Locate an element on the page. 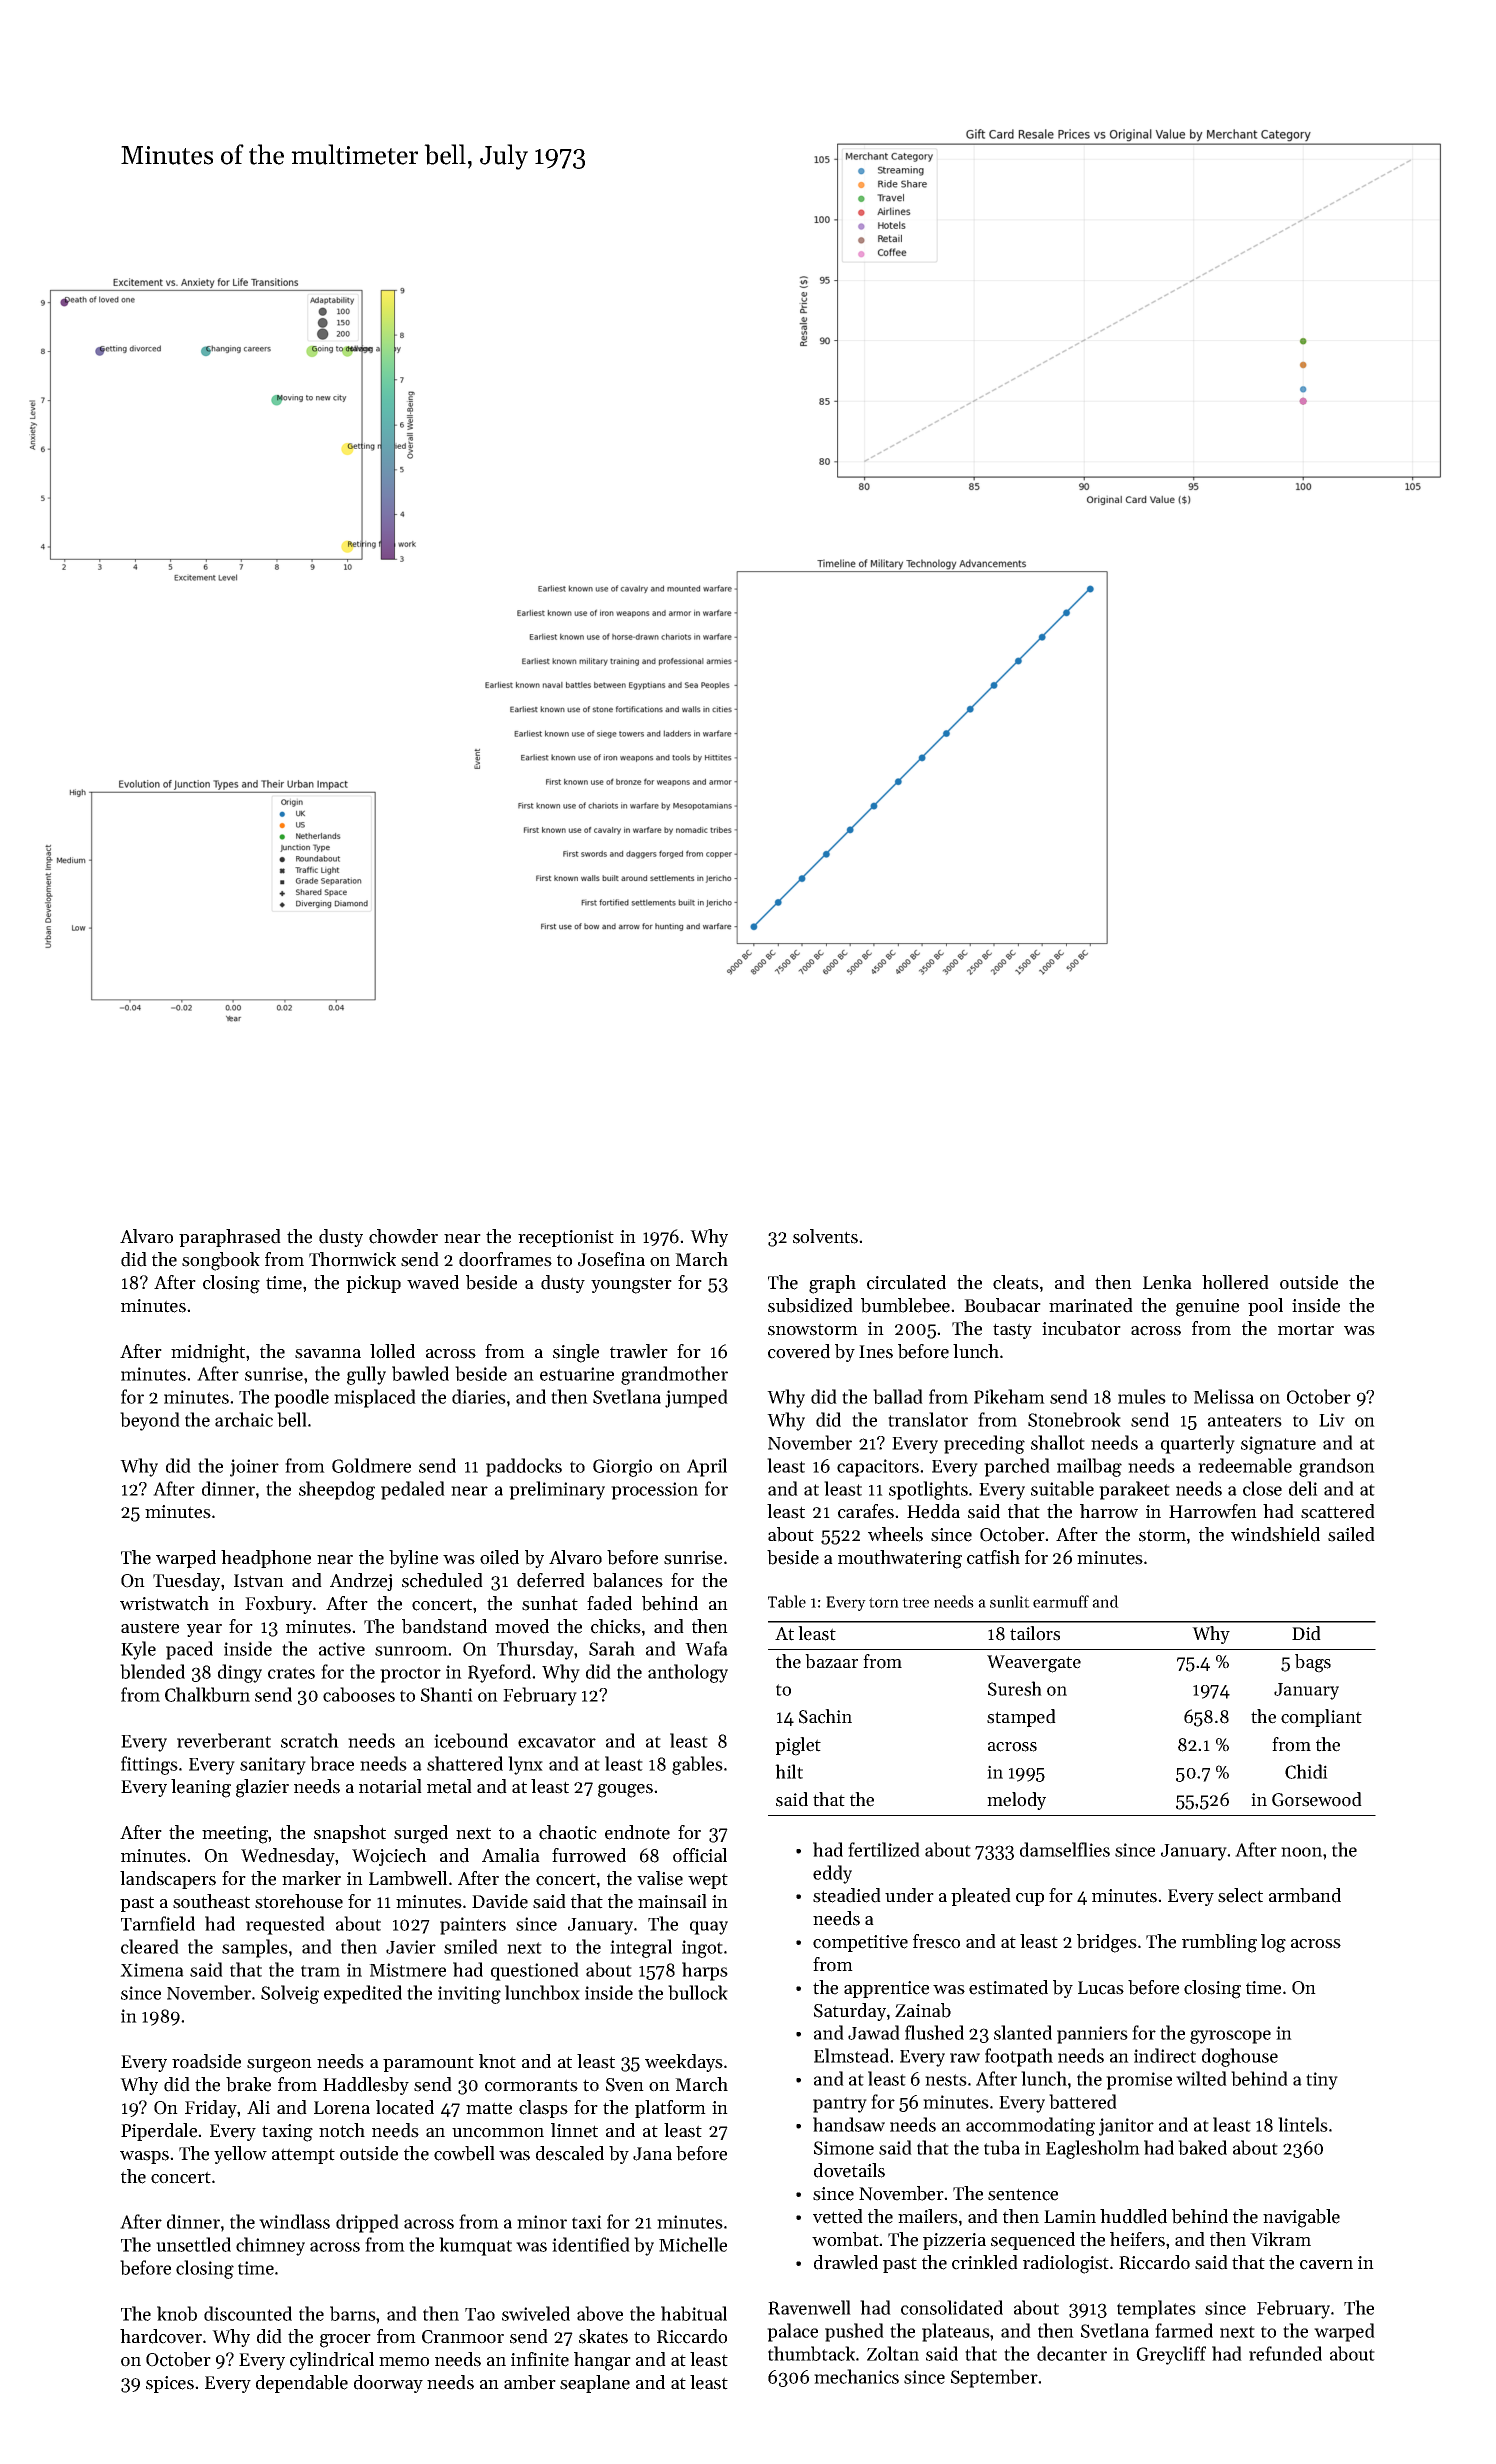 The width and height of the page is (1496, 2464). Lenka is located at coordinates (1167, 1282).
